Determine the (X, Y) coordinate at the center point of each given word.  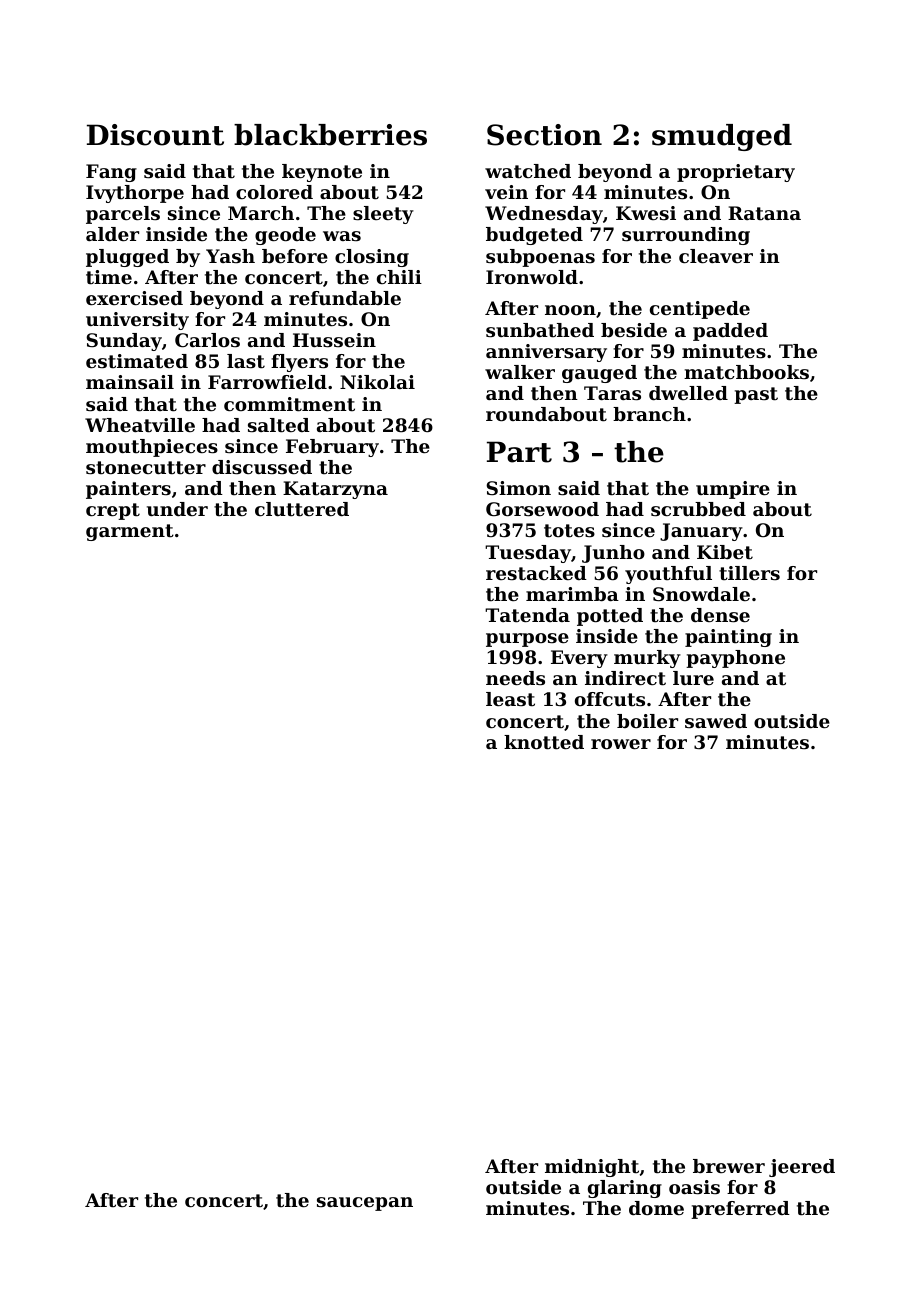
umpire (733, 490)
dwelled (688, 393)
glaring (625, 1189)
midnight (592, 1168)
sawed (716, 721)
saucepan (365, 1204)
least (510, 699)
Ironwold (532, 277)
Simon (518, 488)
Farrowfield (267, 382)
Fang (111, 173)
